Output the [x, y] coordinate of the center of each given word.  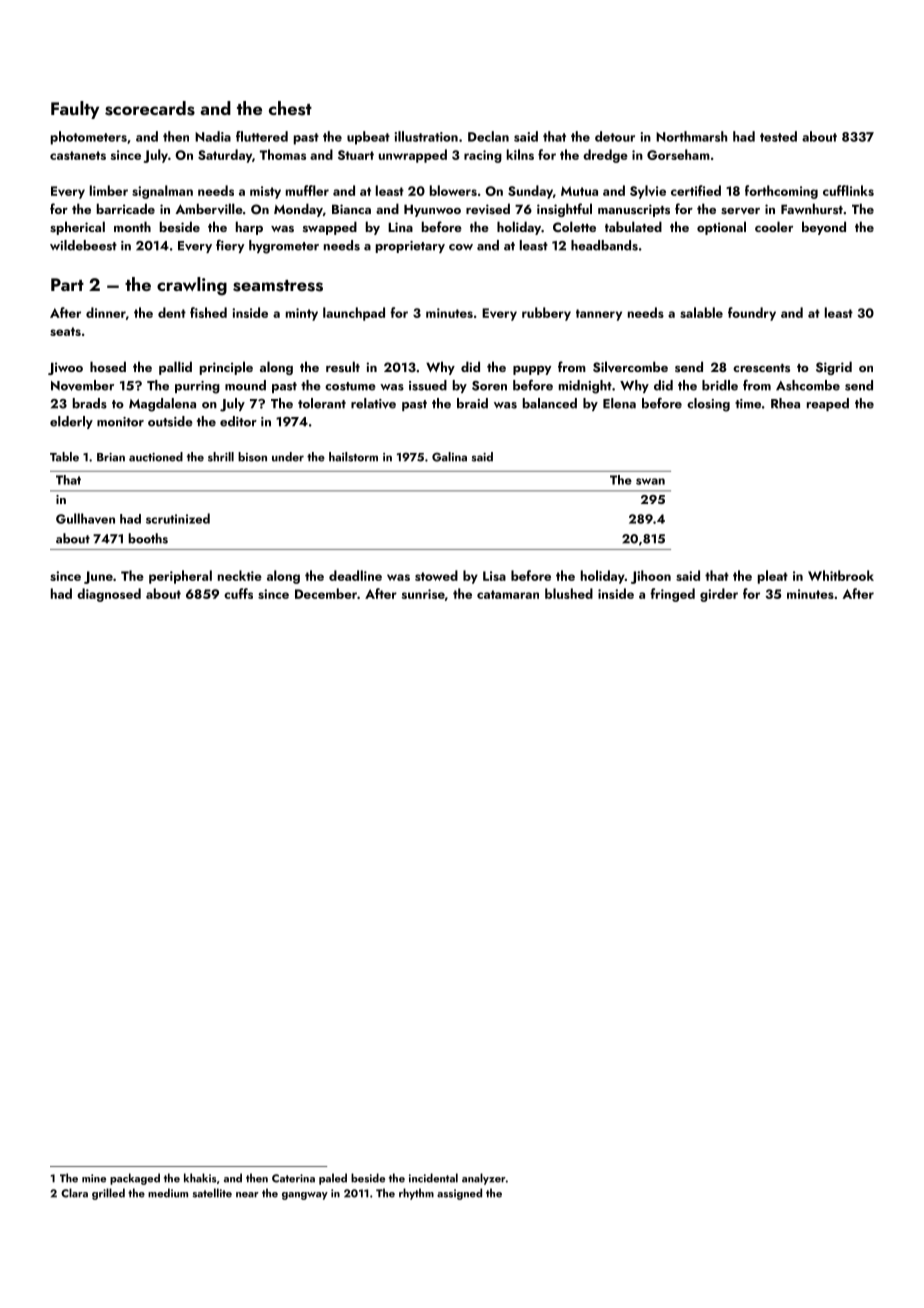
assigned [459, 1194]
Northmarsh [691, 136]
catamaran [508, 594]
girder [719, 595]
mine [94, 1178]
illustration [426, 136]
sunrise [423, 594]
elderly [71, 422]
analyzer [484, 1179]
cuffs [238, 593]
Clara [74, 1193]
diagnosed [109, 595]
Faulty [75, 110]
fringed [672, 595]
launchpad [354, 314]
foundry [752, 314]
